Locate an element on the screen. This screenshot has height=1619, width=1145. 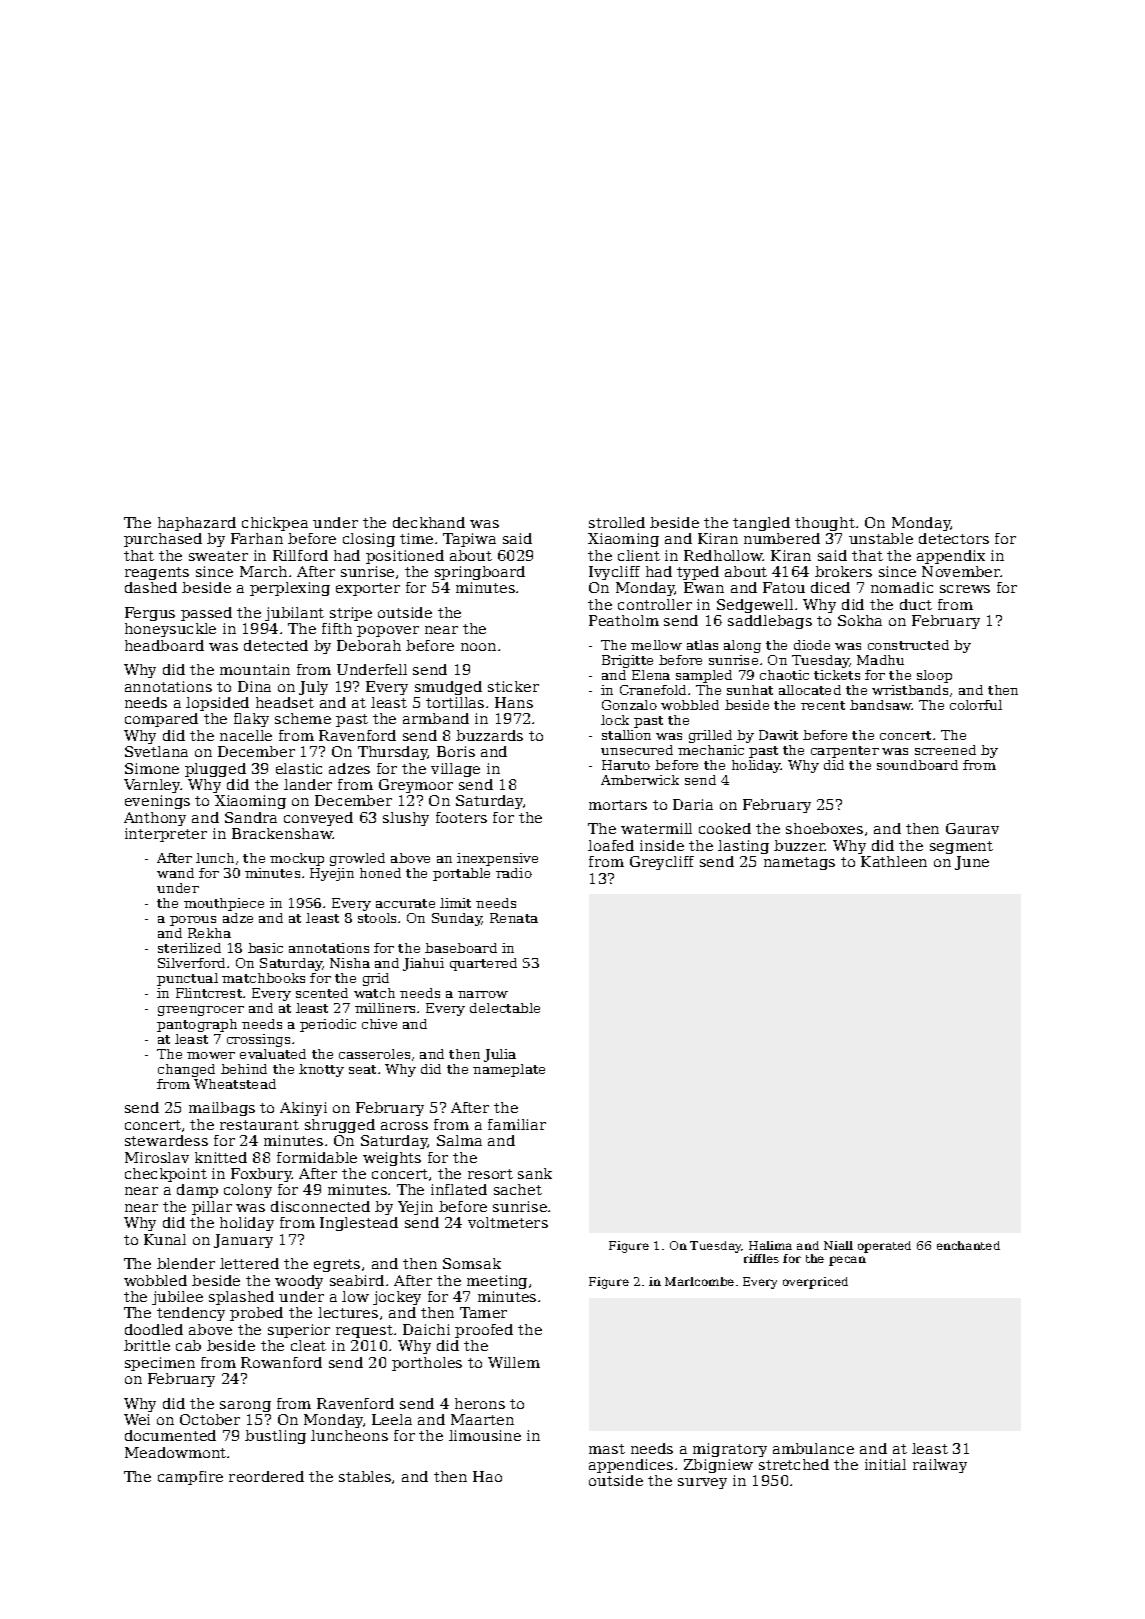
request is located at coordinates (364, 1331).
